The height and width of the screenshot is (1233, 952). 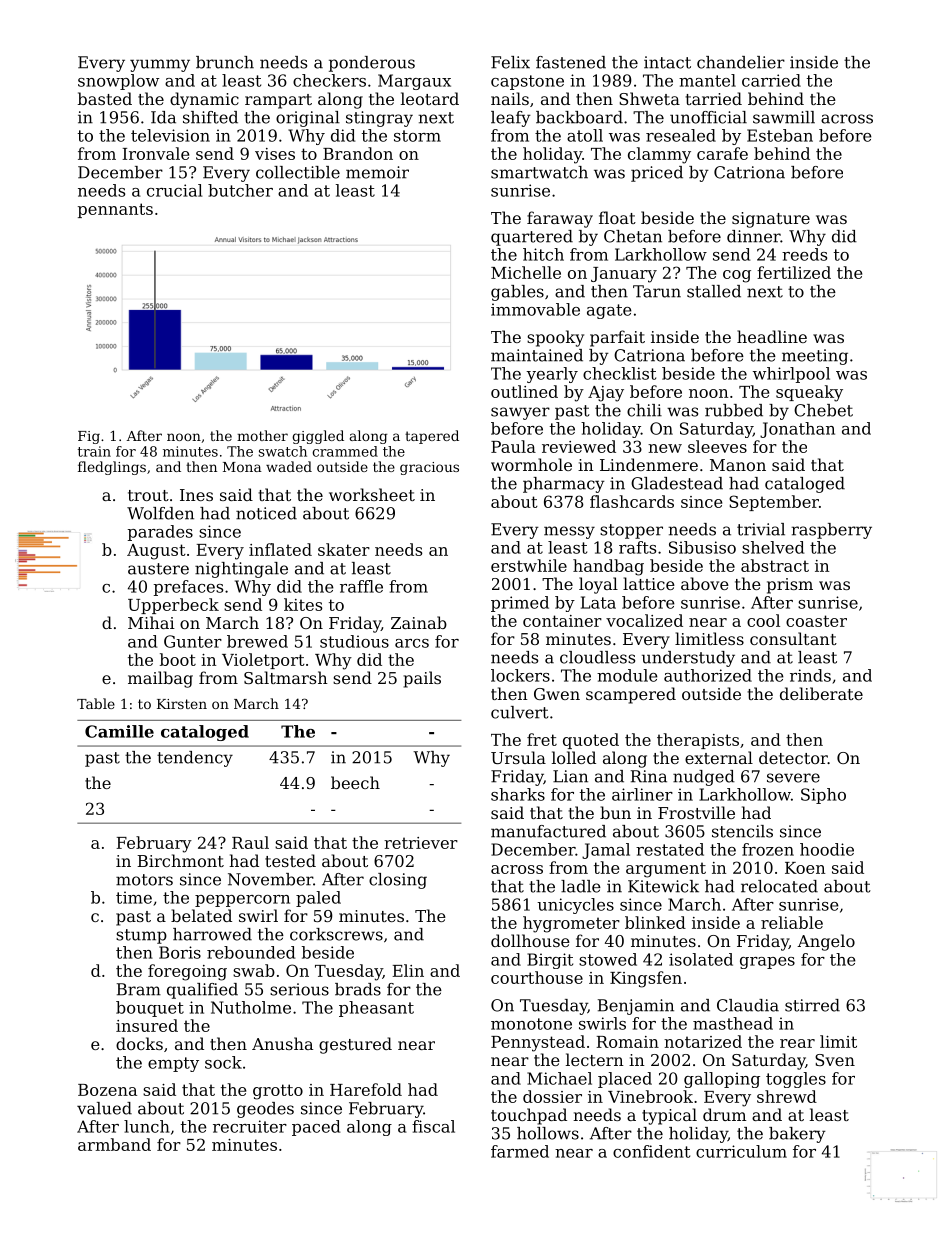 I want to click on time, so click(x=134, y=897).
